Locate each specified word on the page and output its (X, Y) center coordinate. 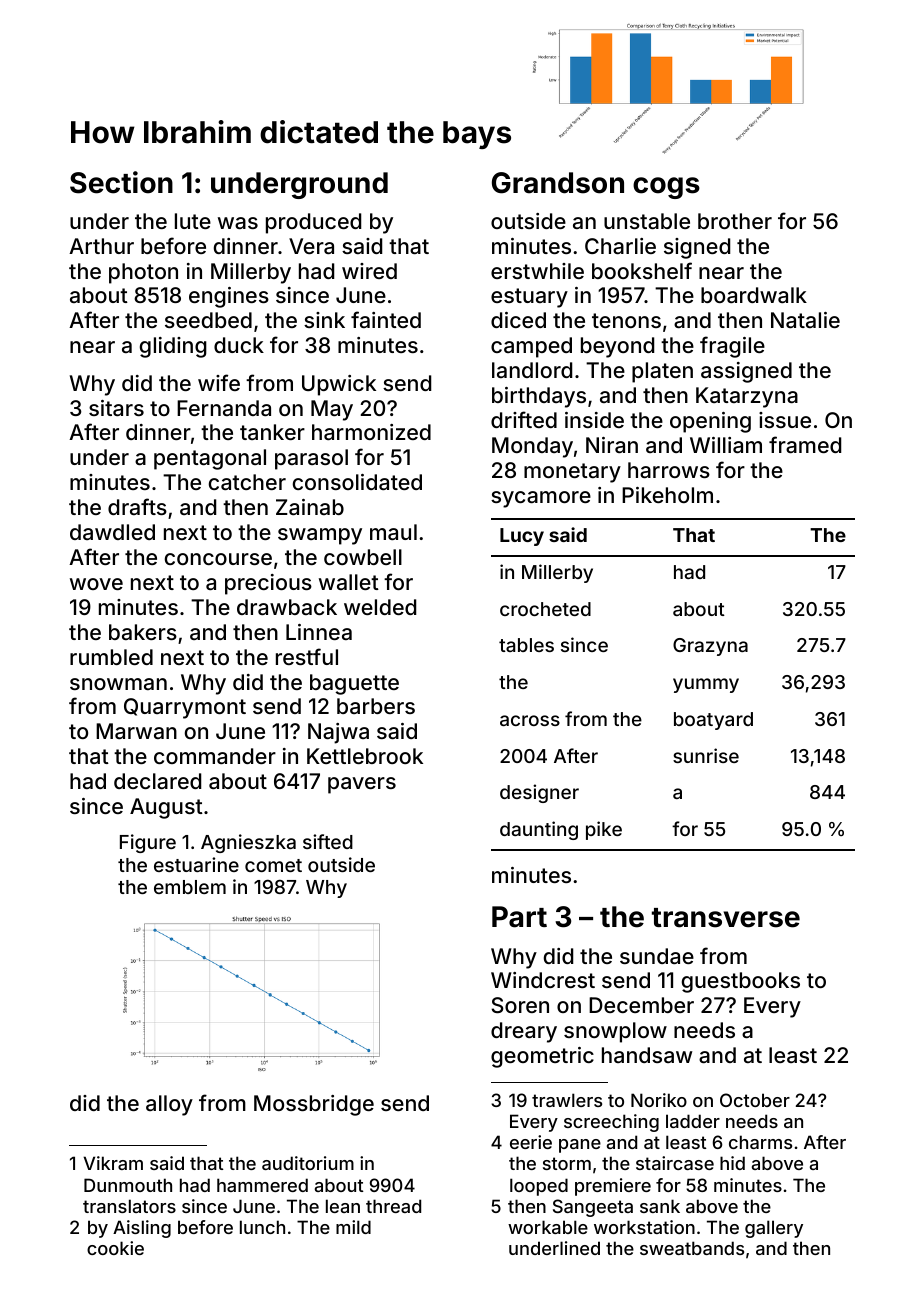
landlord (532, 370)
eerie (531, 1142)
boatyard (713, 721)
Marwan (136, 731)
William (726, 445)
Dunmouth (128, 1185)
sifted (328, 841)
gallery (774, 1229)
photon (143, 273)
